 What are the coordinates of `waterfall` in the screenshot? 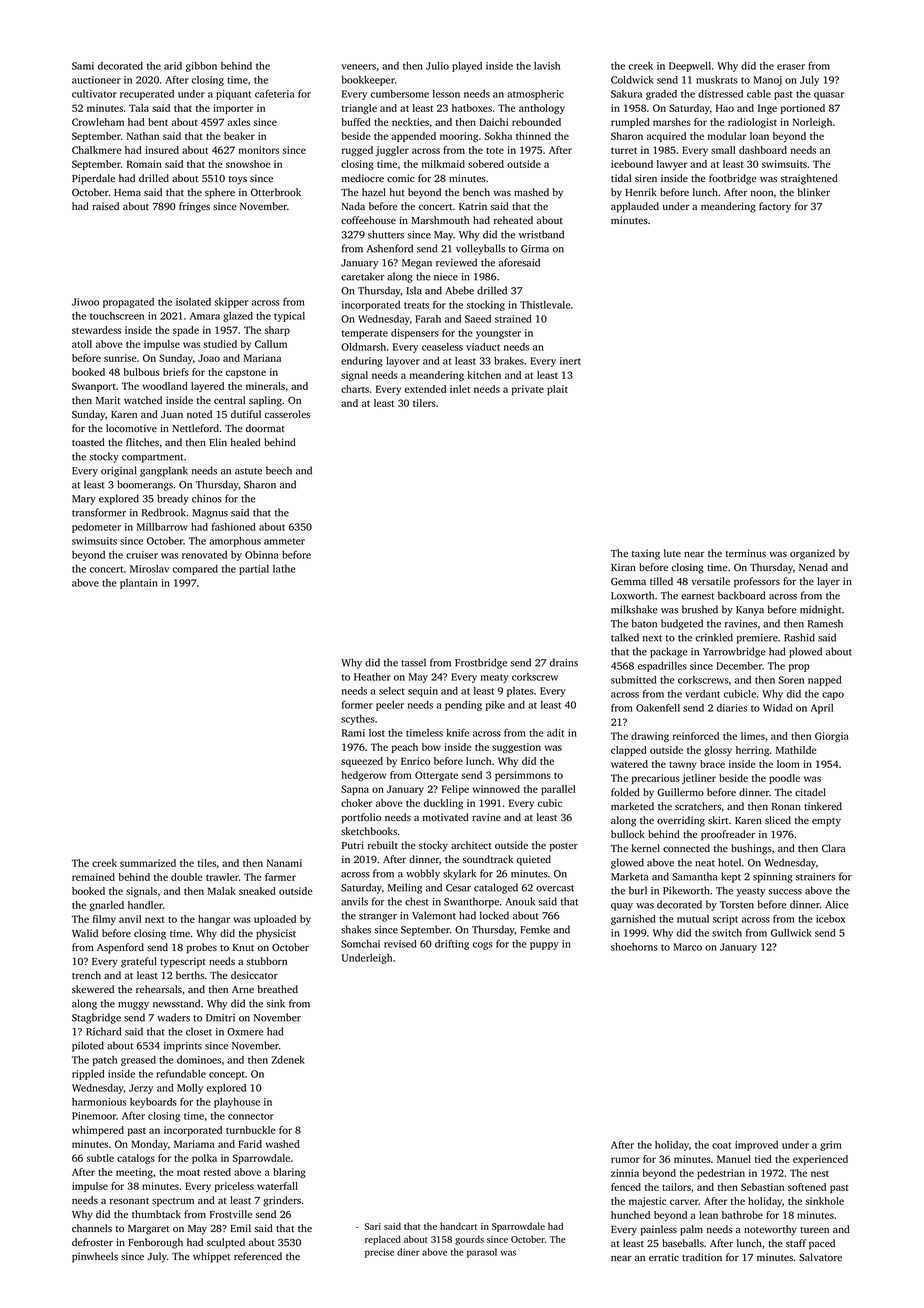 It's located at (277, 1186).
